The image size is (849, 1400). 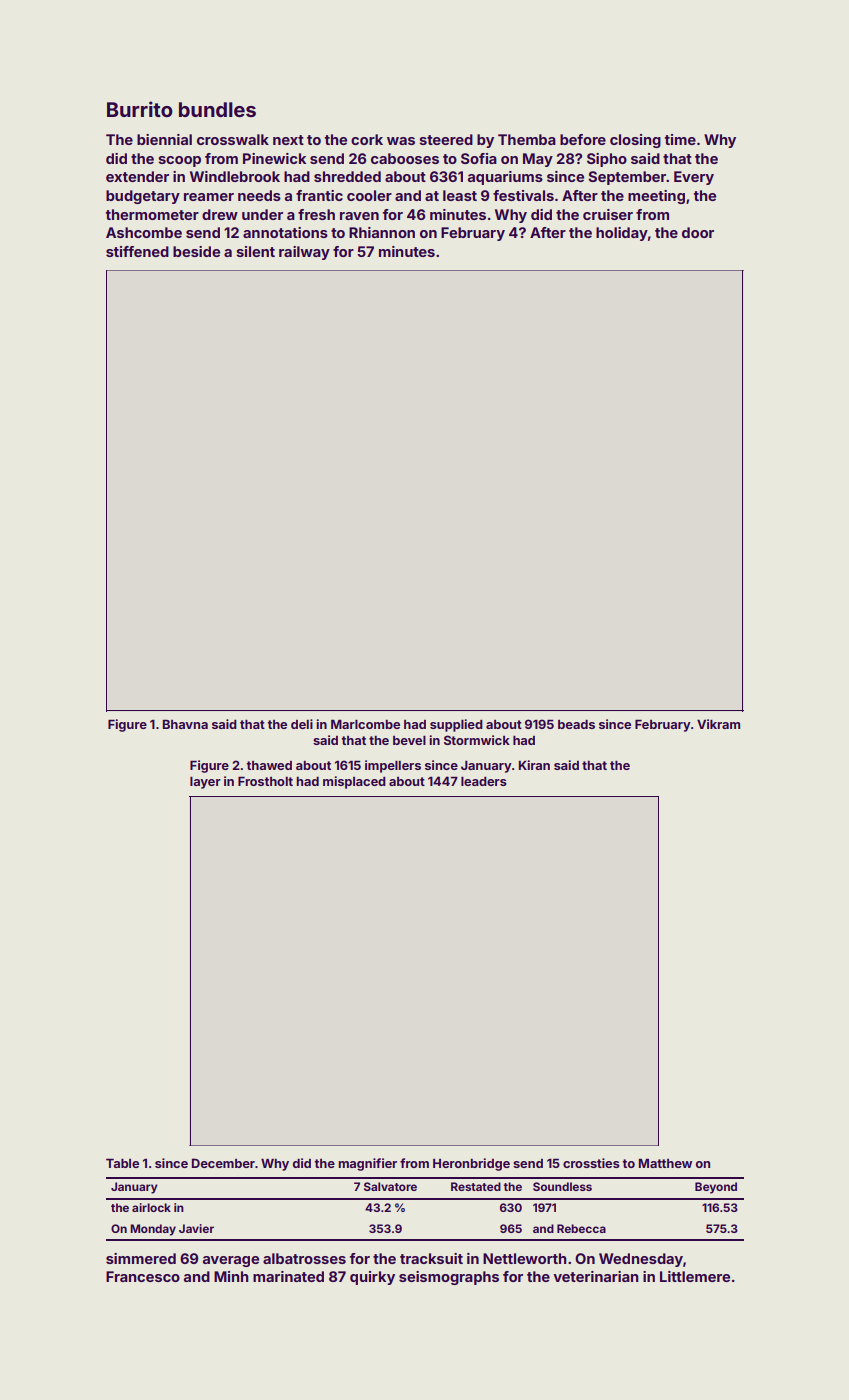 What do you see at coordinates (185, 724) in the screenshot?
I see `Bhavna` at bounding box center [185, 724].
